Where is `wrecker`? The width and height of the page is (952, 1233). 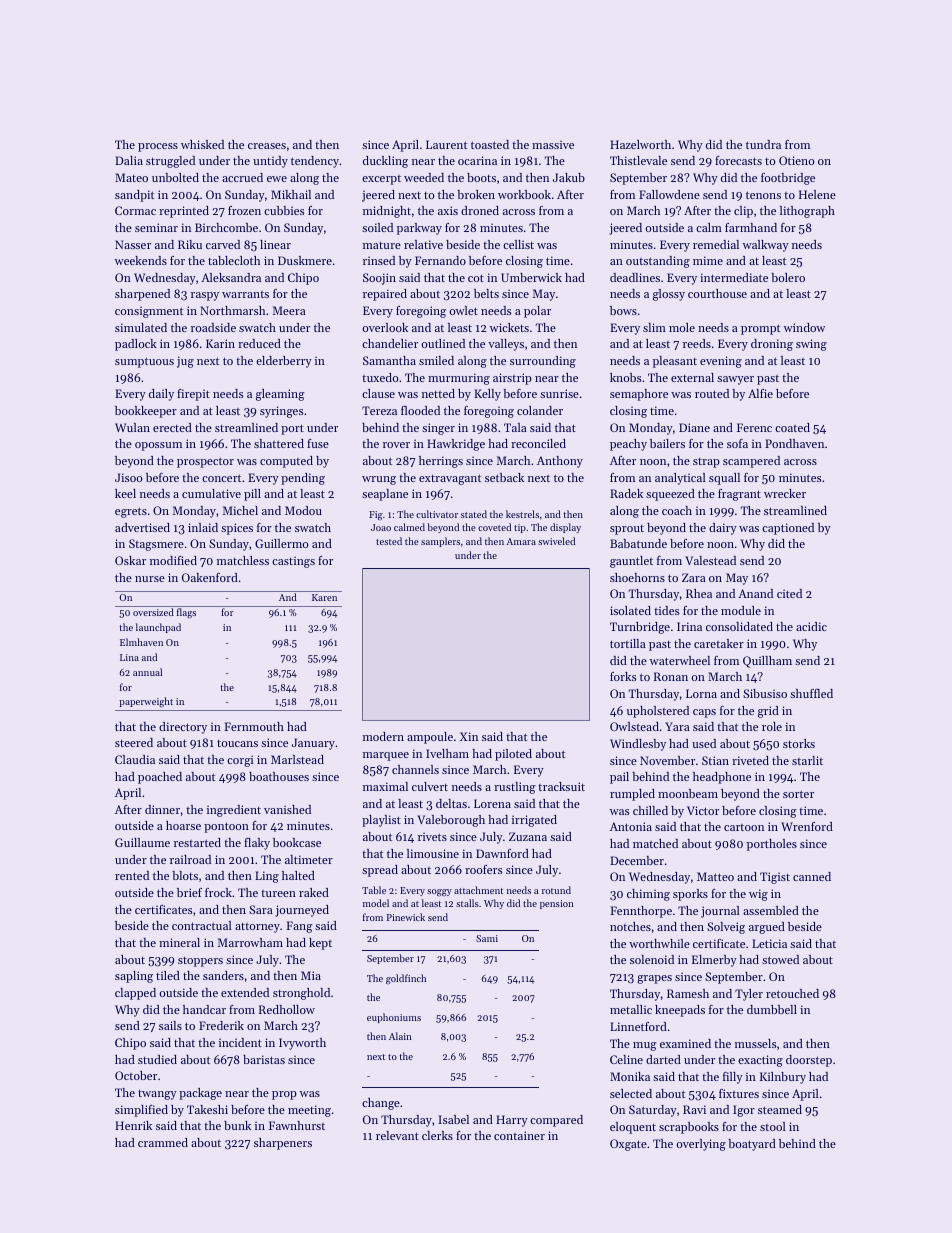 wrecker is located at coordinates (785, 493).
